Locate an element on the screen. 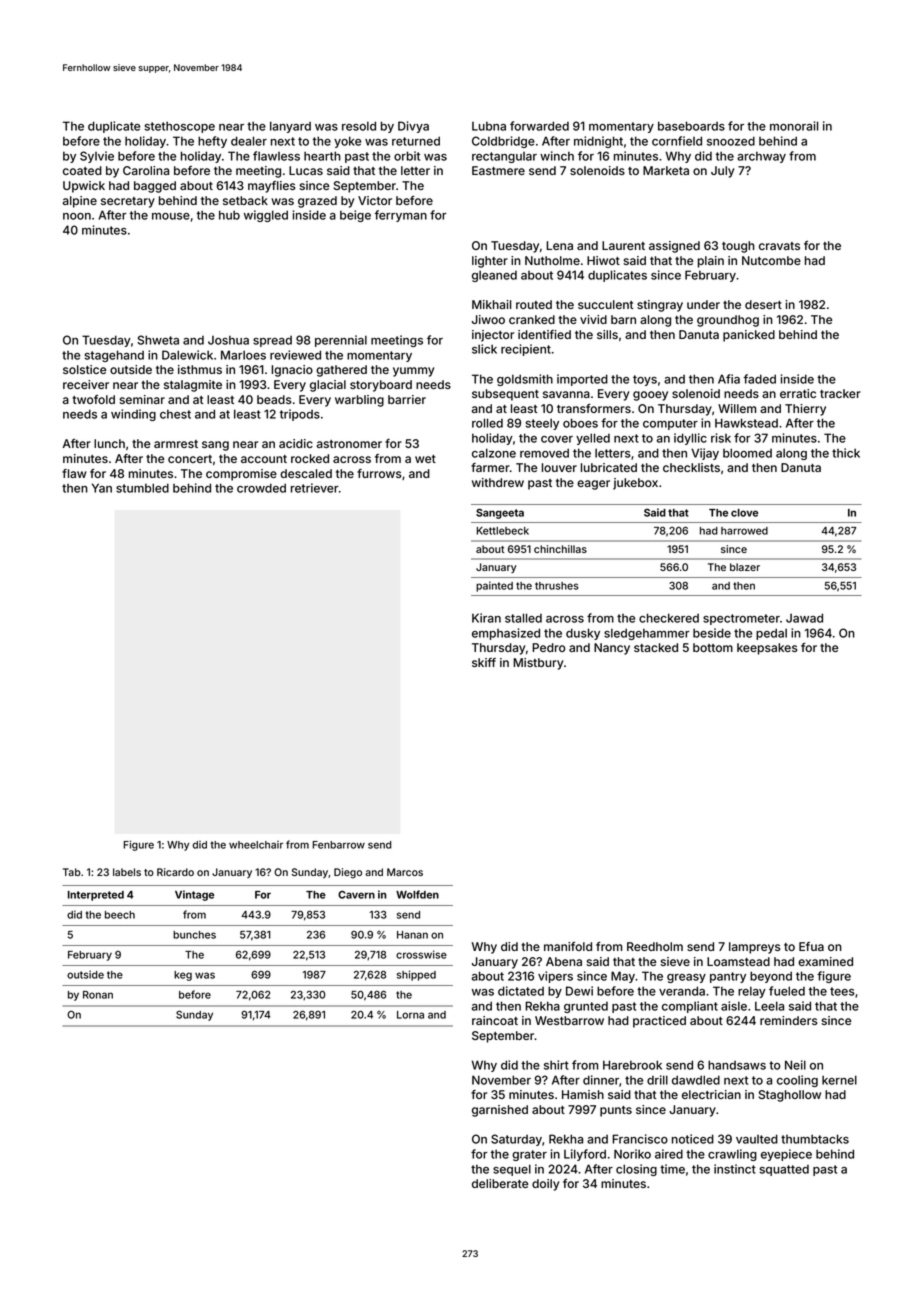 The height and width of the screenshot is (1308, 924). farmer is located at coordinates (490, 467).
